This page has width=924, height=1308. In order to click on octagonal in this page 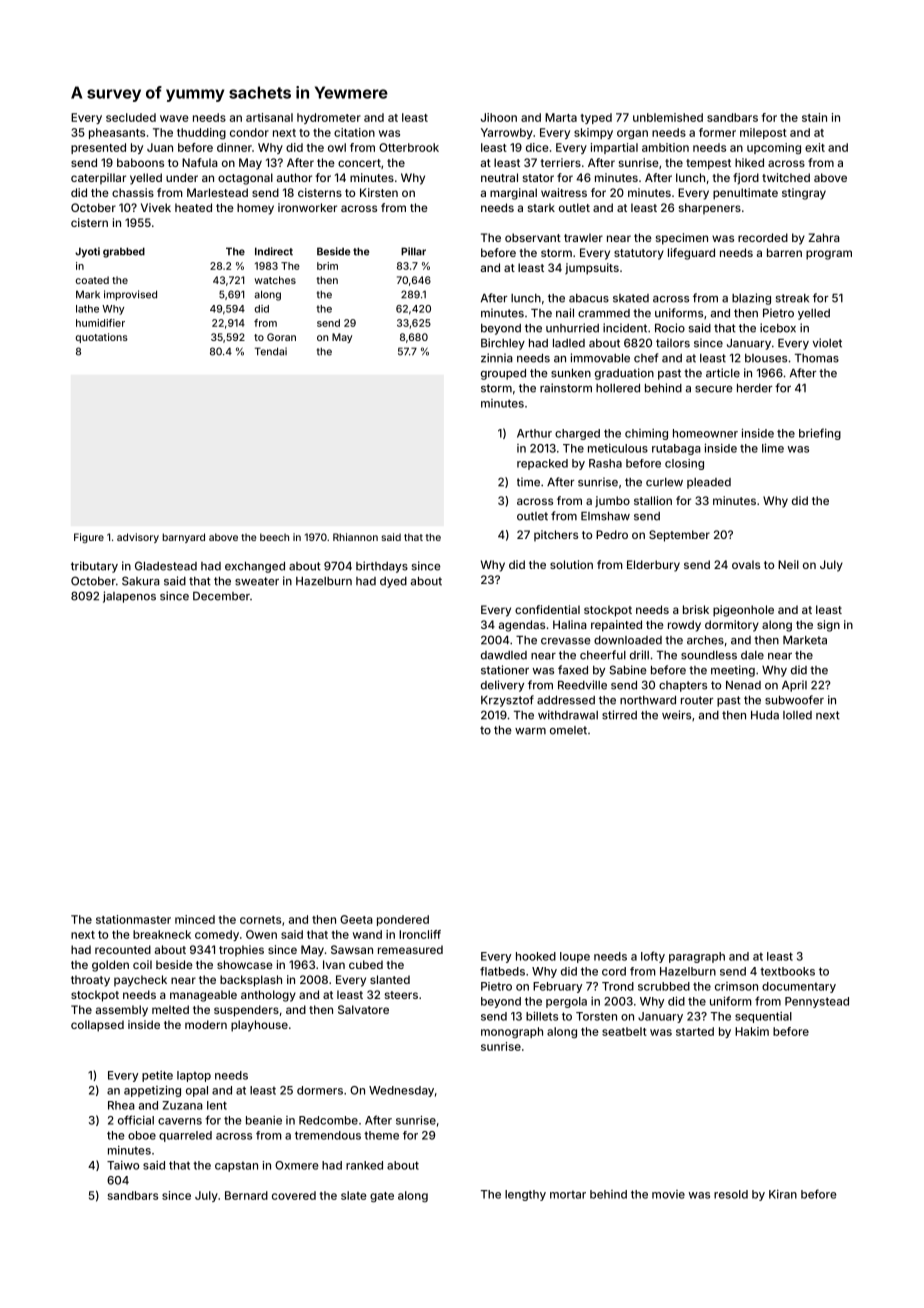, I will do `click(245, 179)`.
